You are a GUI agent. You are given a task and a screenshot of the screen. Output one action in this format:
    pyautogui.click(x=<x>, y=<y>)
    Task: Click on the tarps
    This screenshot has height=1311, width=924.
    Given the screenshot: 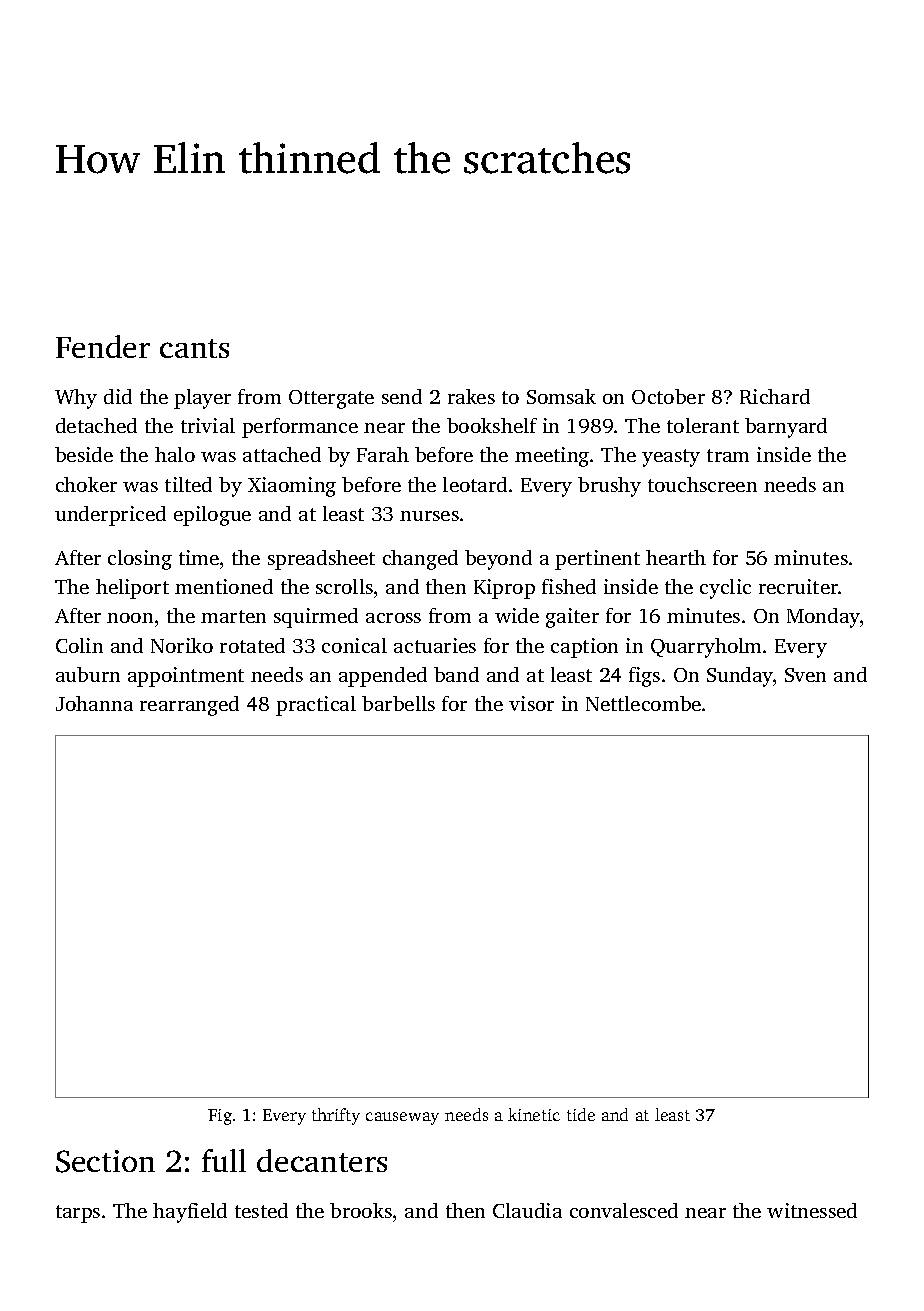 What is the action you would take?
    pyautogui.click(x=78, y=1214)
